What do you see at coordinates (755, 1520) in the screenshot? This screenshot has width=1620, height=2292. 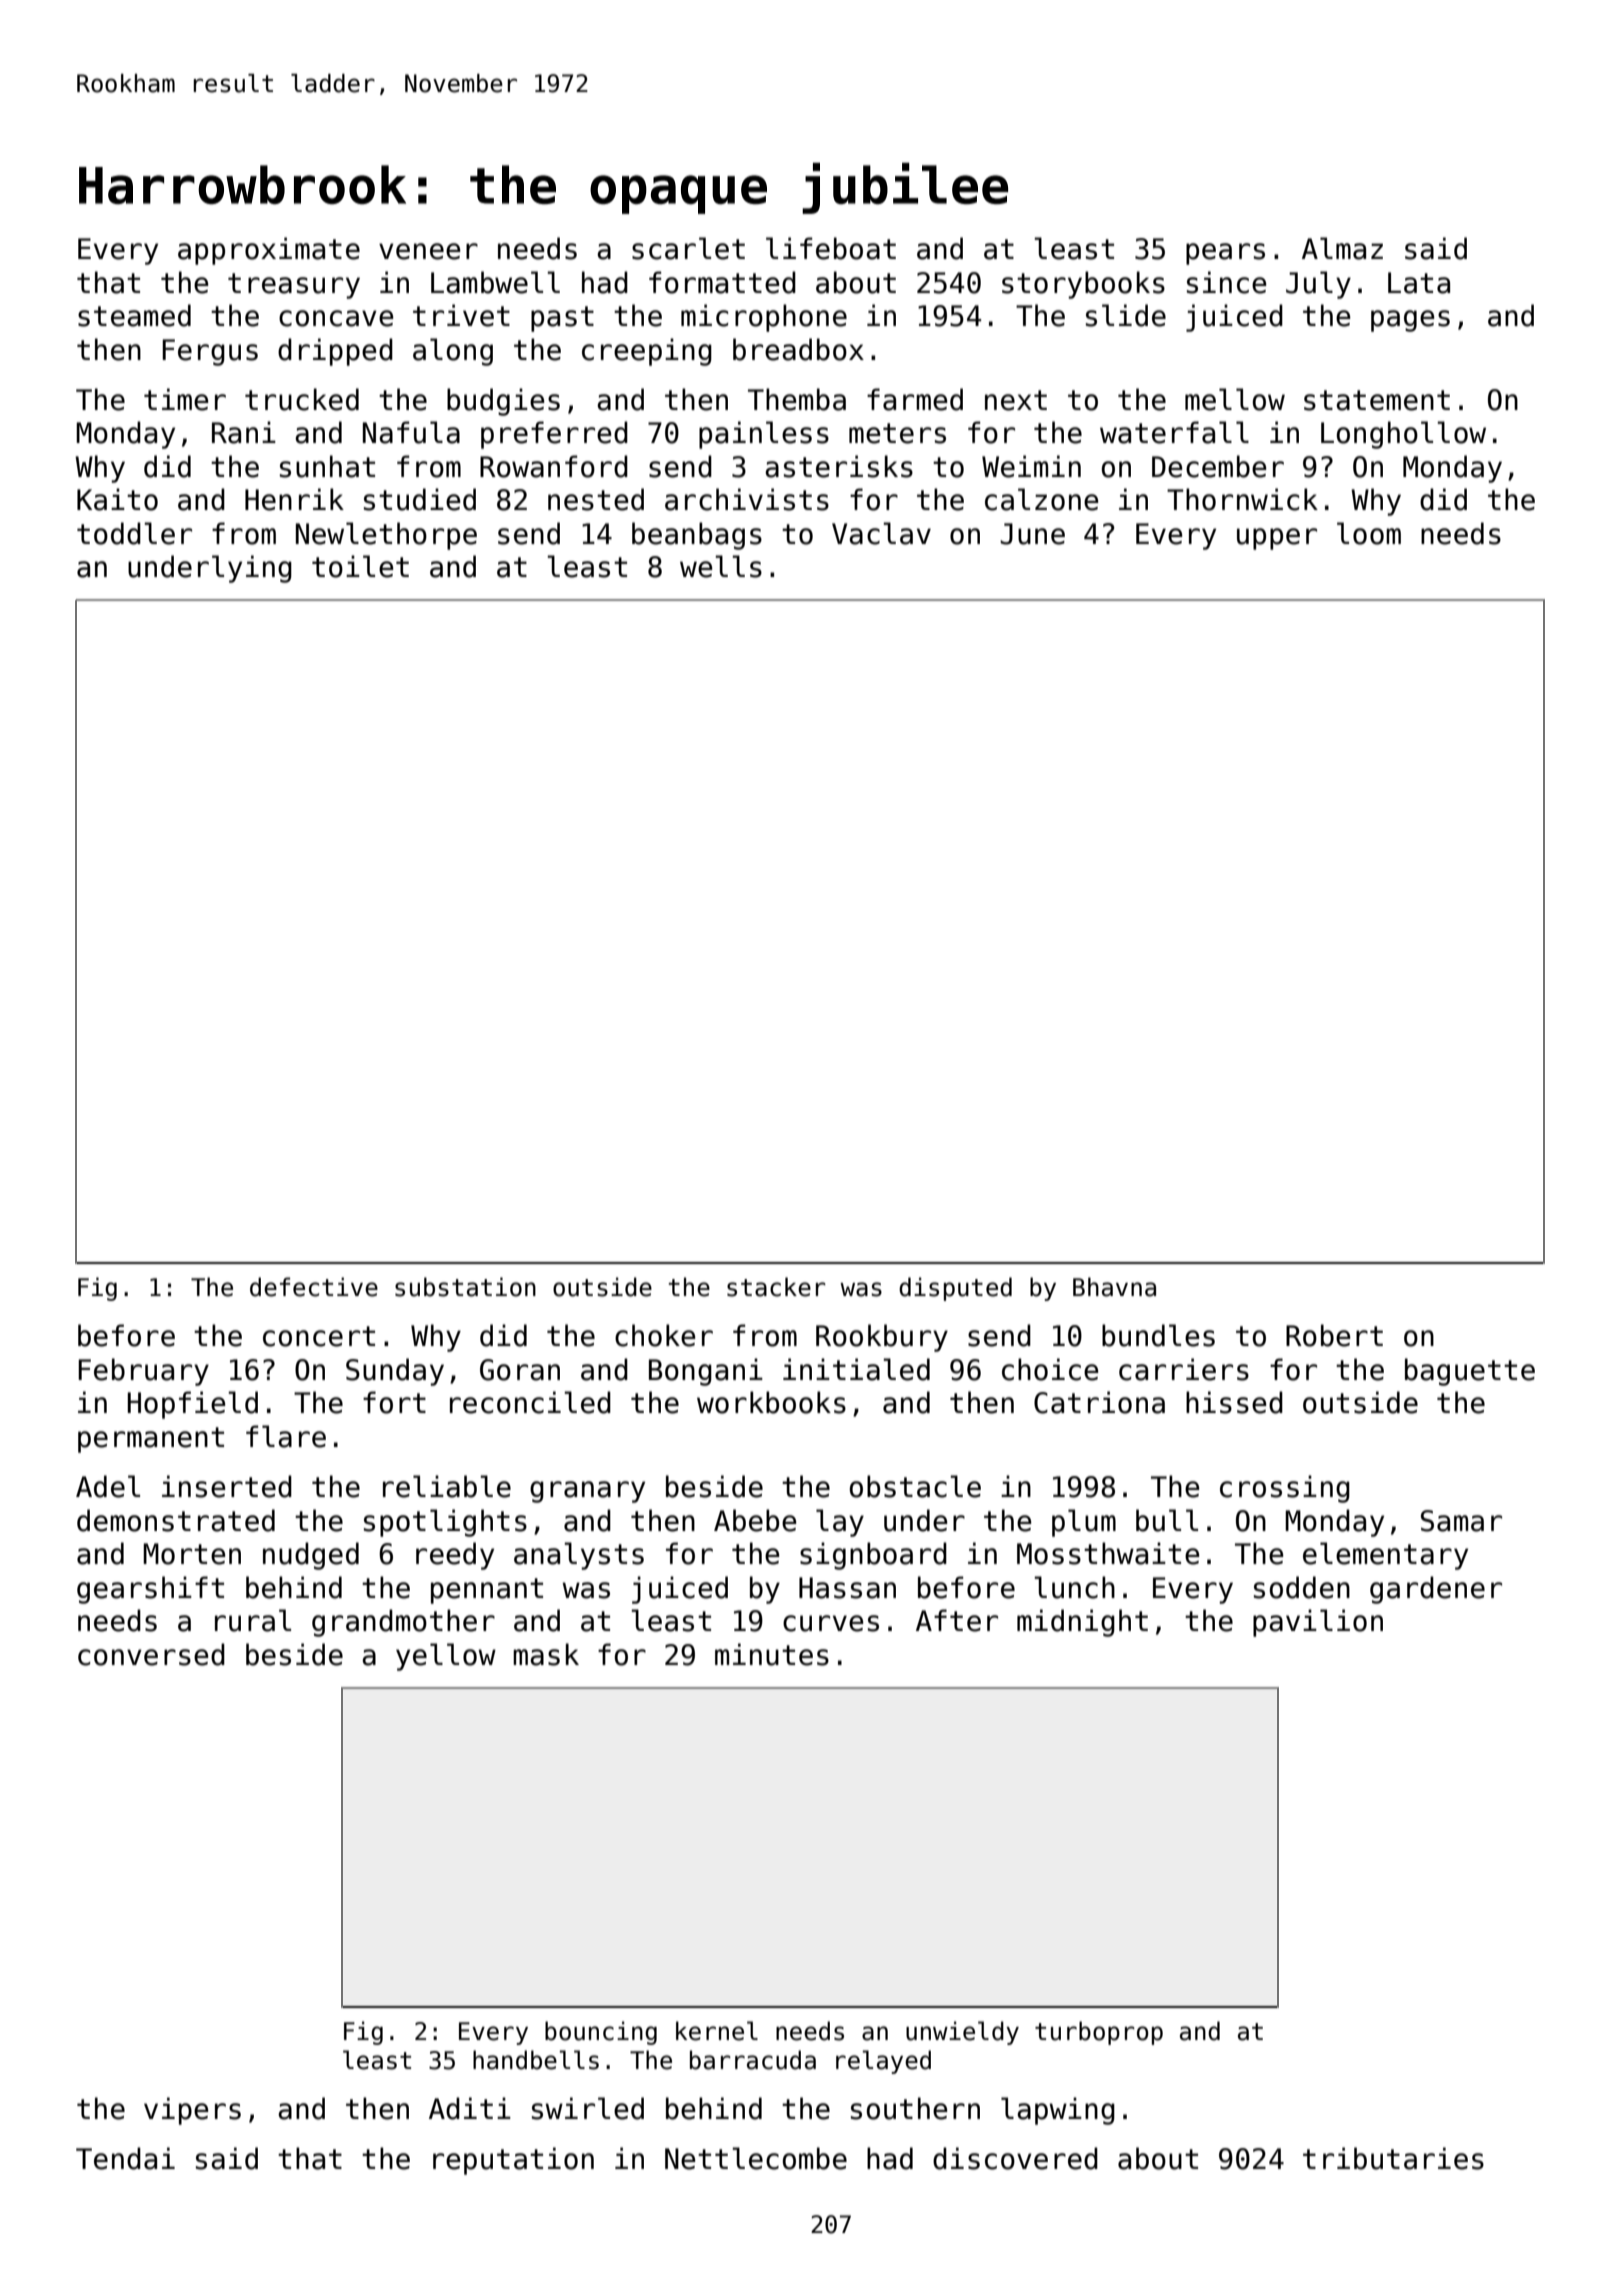 I see `Abebe` at bounding box center [755, 1520].
